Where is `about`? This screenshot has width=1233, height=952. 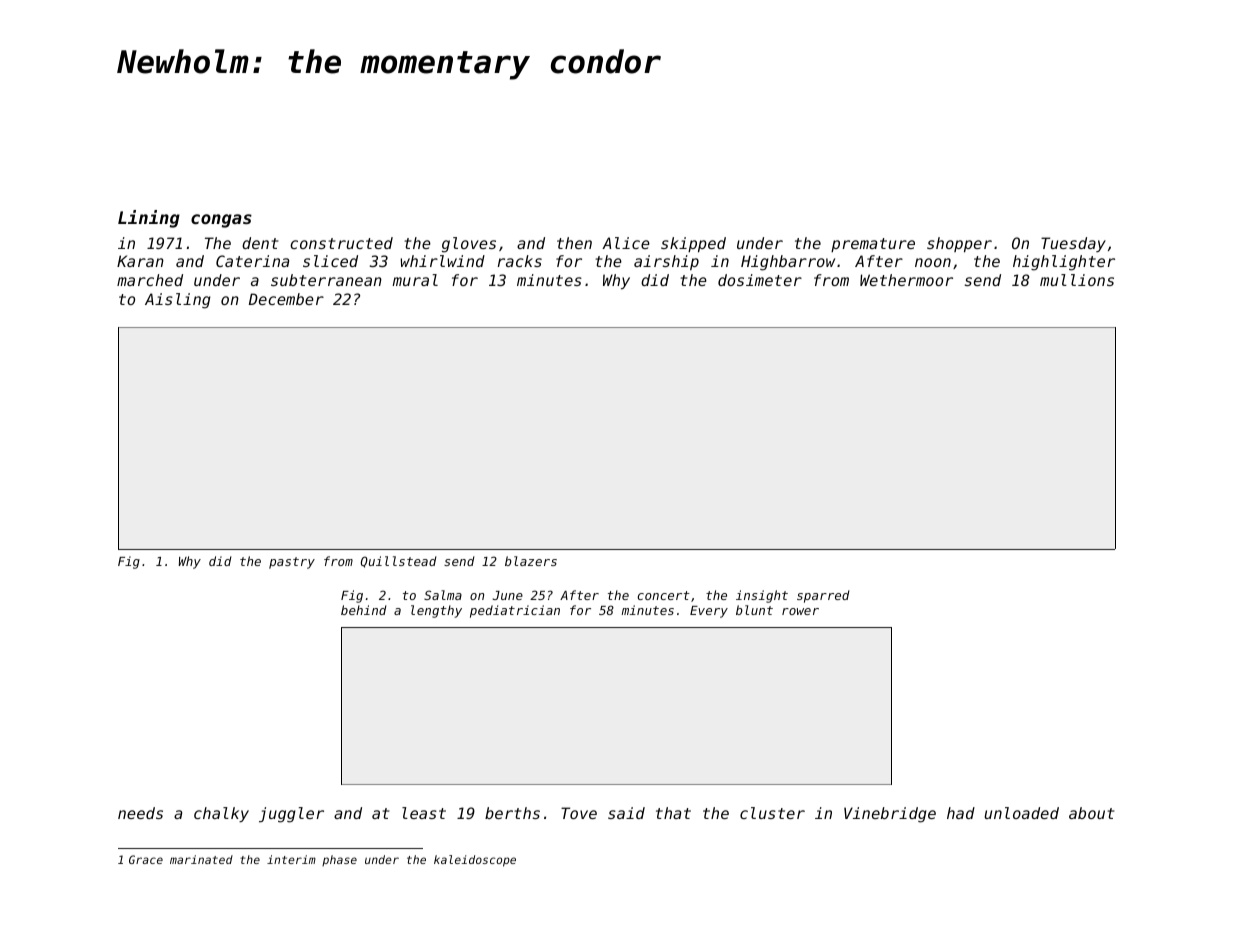
about is located at coordinates (1091, 813).
